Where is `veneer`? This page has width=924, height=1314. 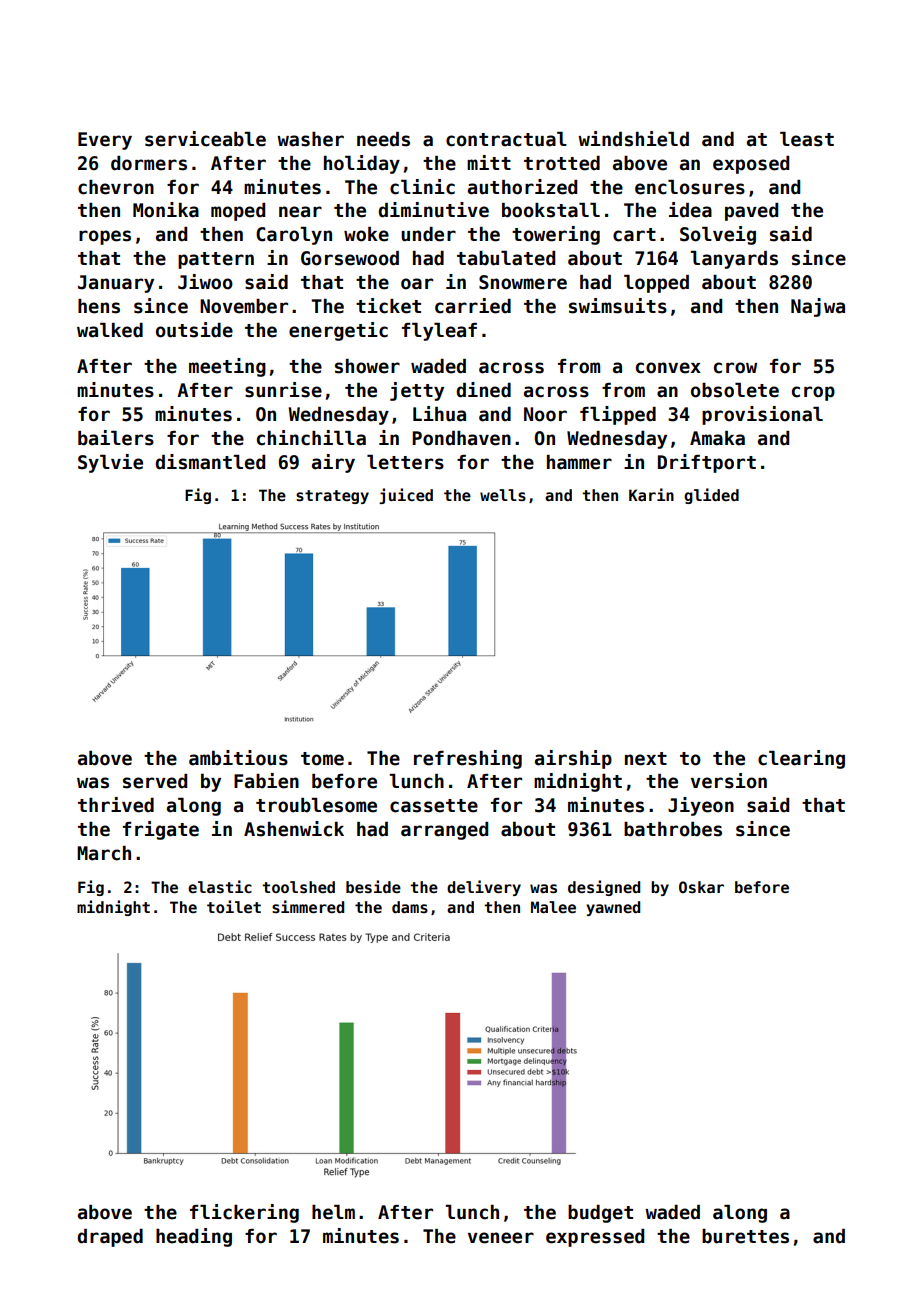
veneer is located at coordinates (501, 1238).
